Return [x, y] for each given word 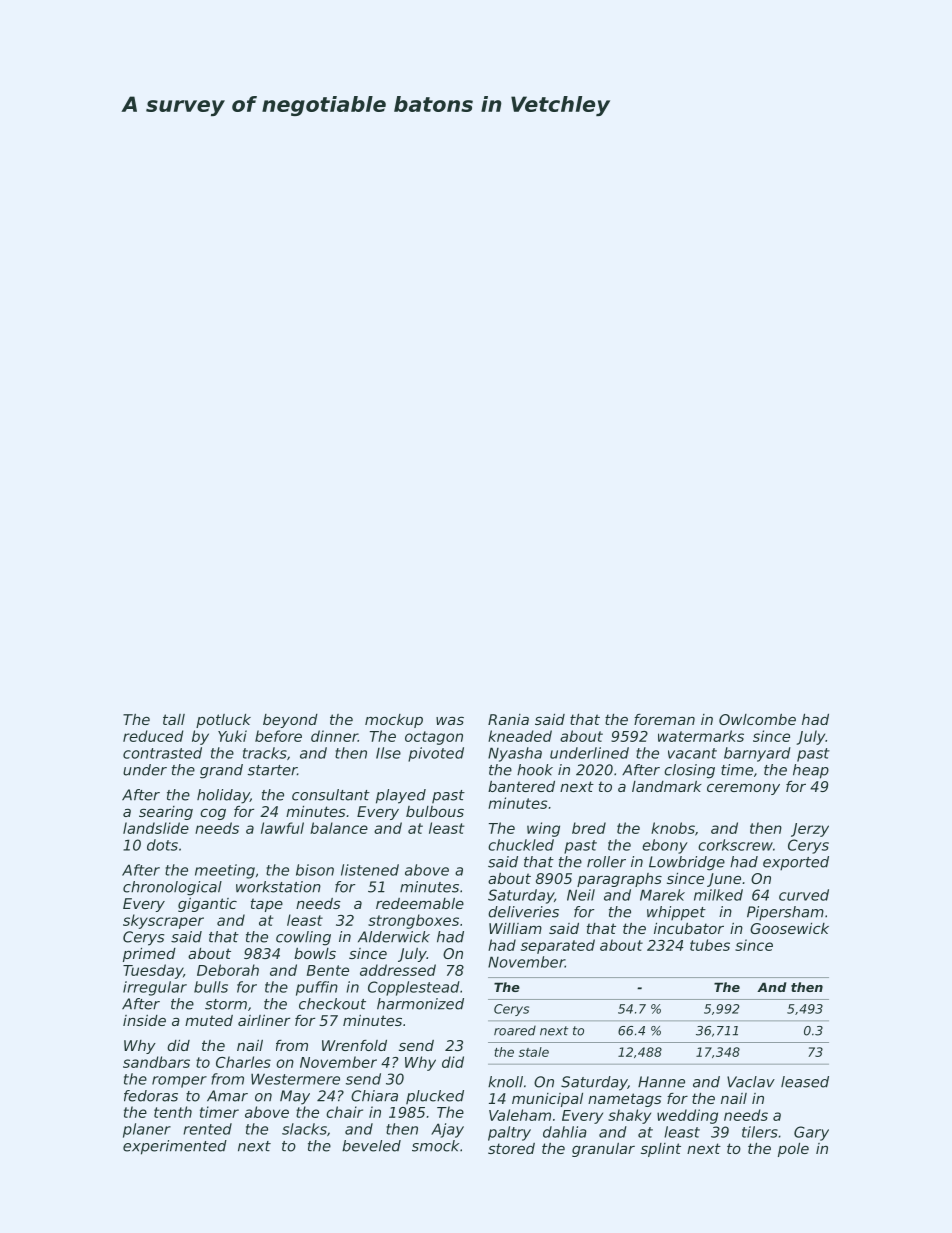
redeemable [420, 903]
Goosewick [789, 928]
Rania [508, 719]
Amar [227, 1096]
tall [174, 719]
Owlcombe [757, 719]
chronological [172, 888]
